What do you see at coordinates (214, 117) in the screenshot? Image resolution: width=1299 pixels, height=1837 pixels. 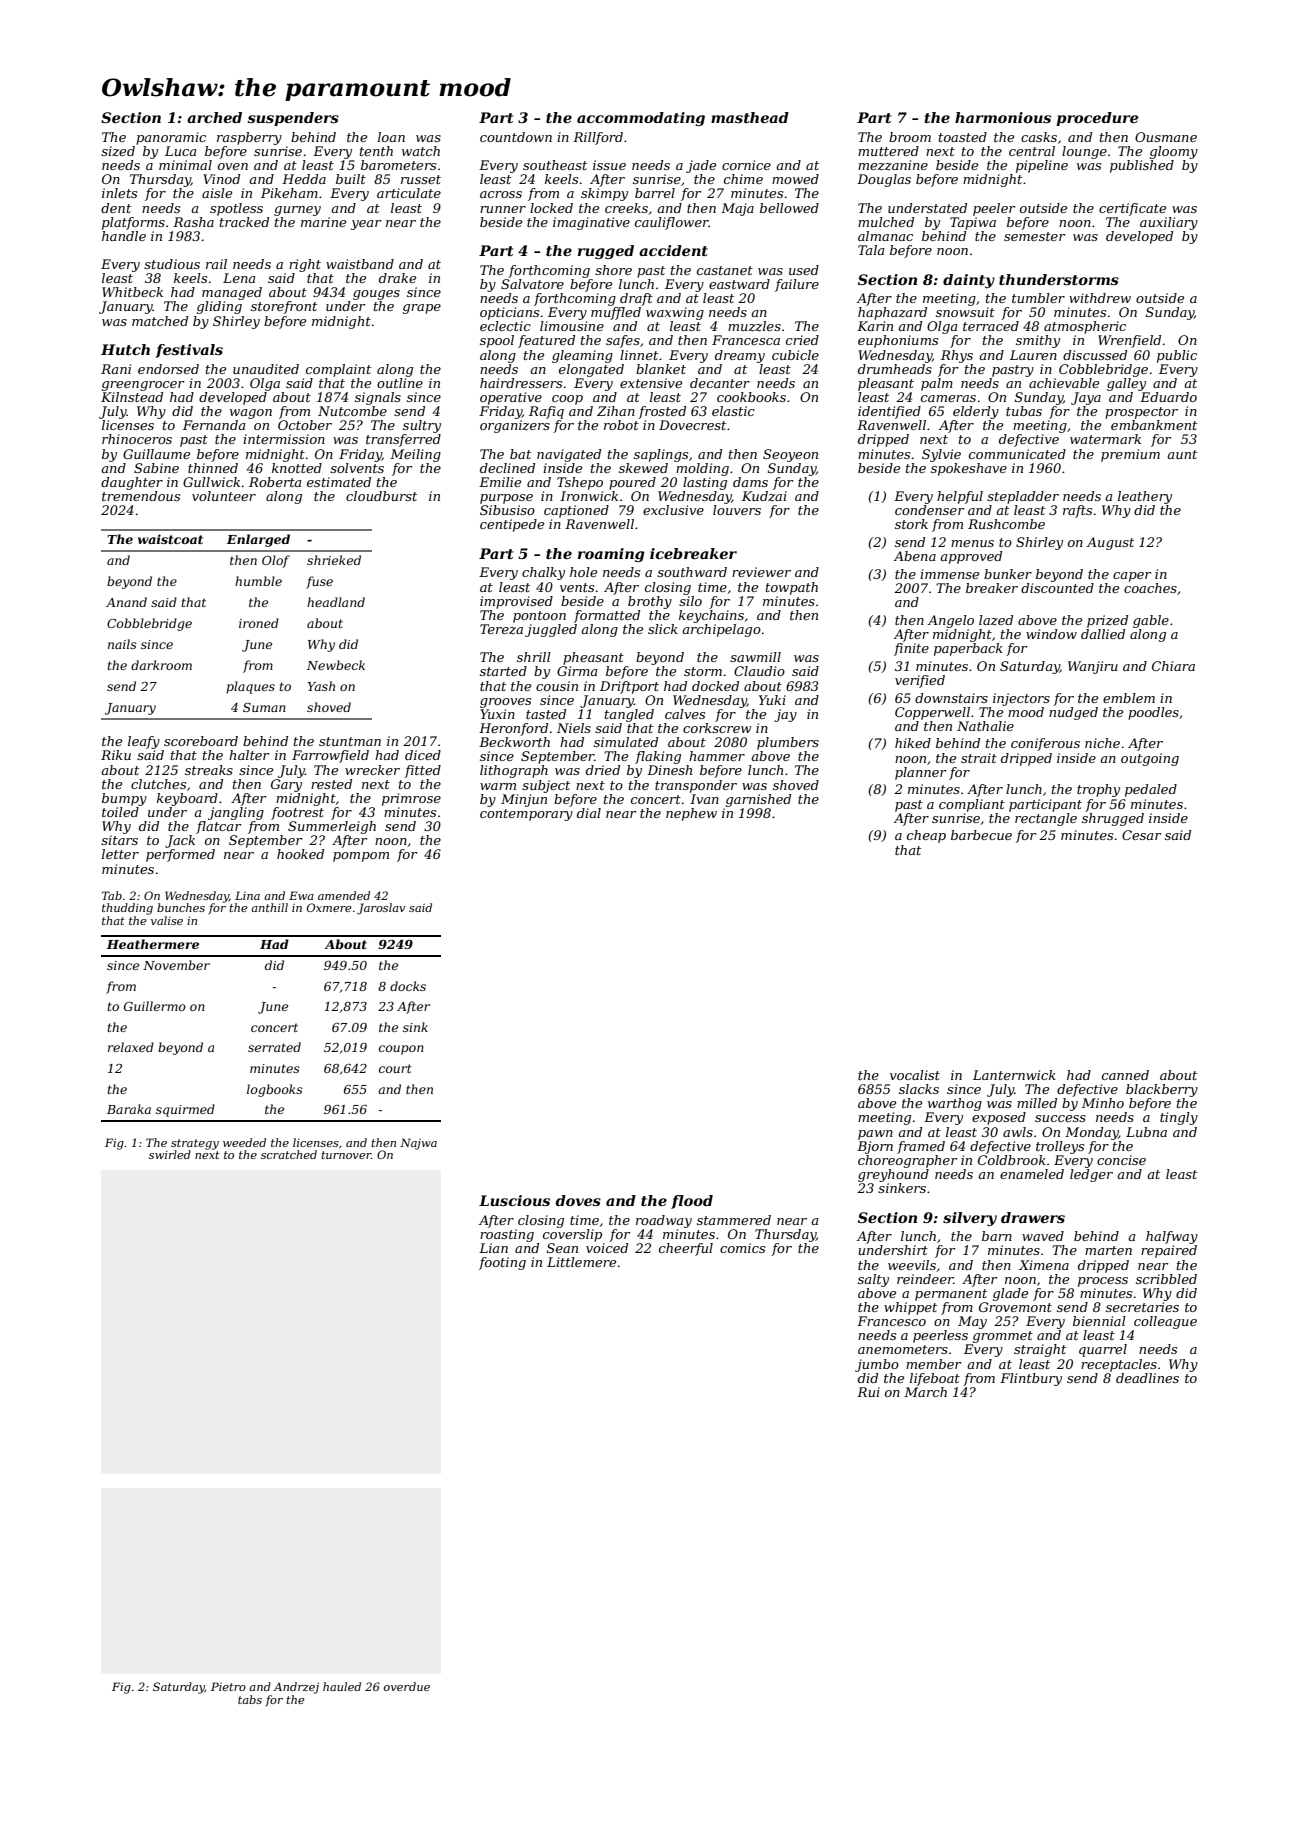 I see `arched` at bounding box center [214, 117].
